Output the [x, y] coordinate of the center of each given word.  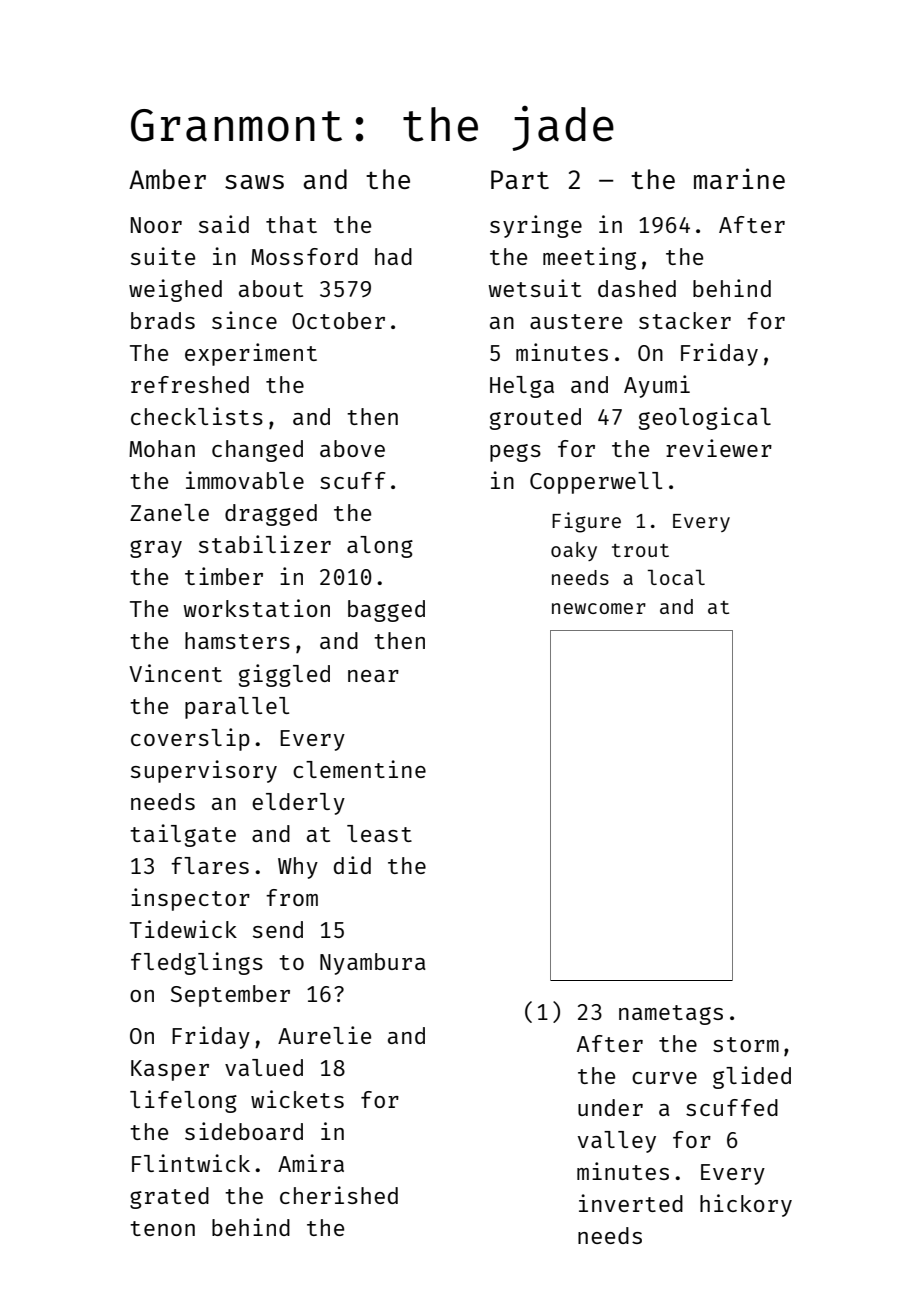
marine [739, 178]
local [676, 577]
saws [254, 182]
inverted [631, 1203]
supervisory [204, 771]
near [373, 676]
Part [520, 179]
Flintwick [191, 1163]
